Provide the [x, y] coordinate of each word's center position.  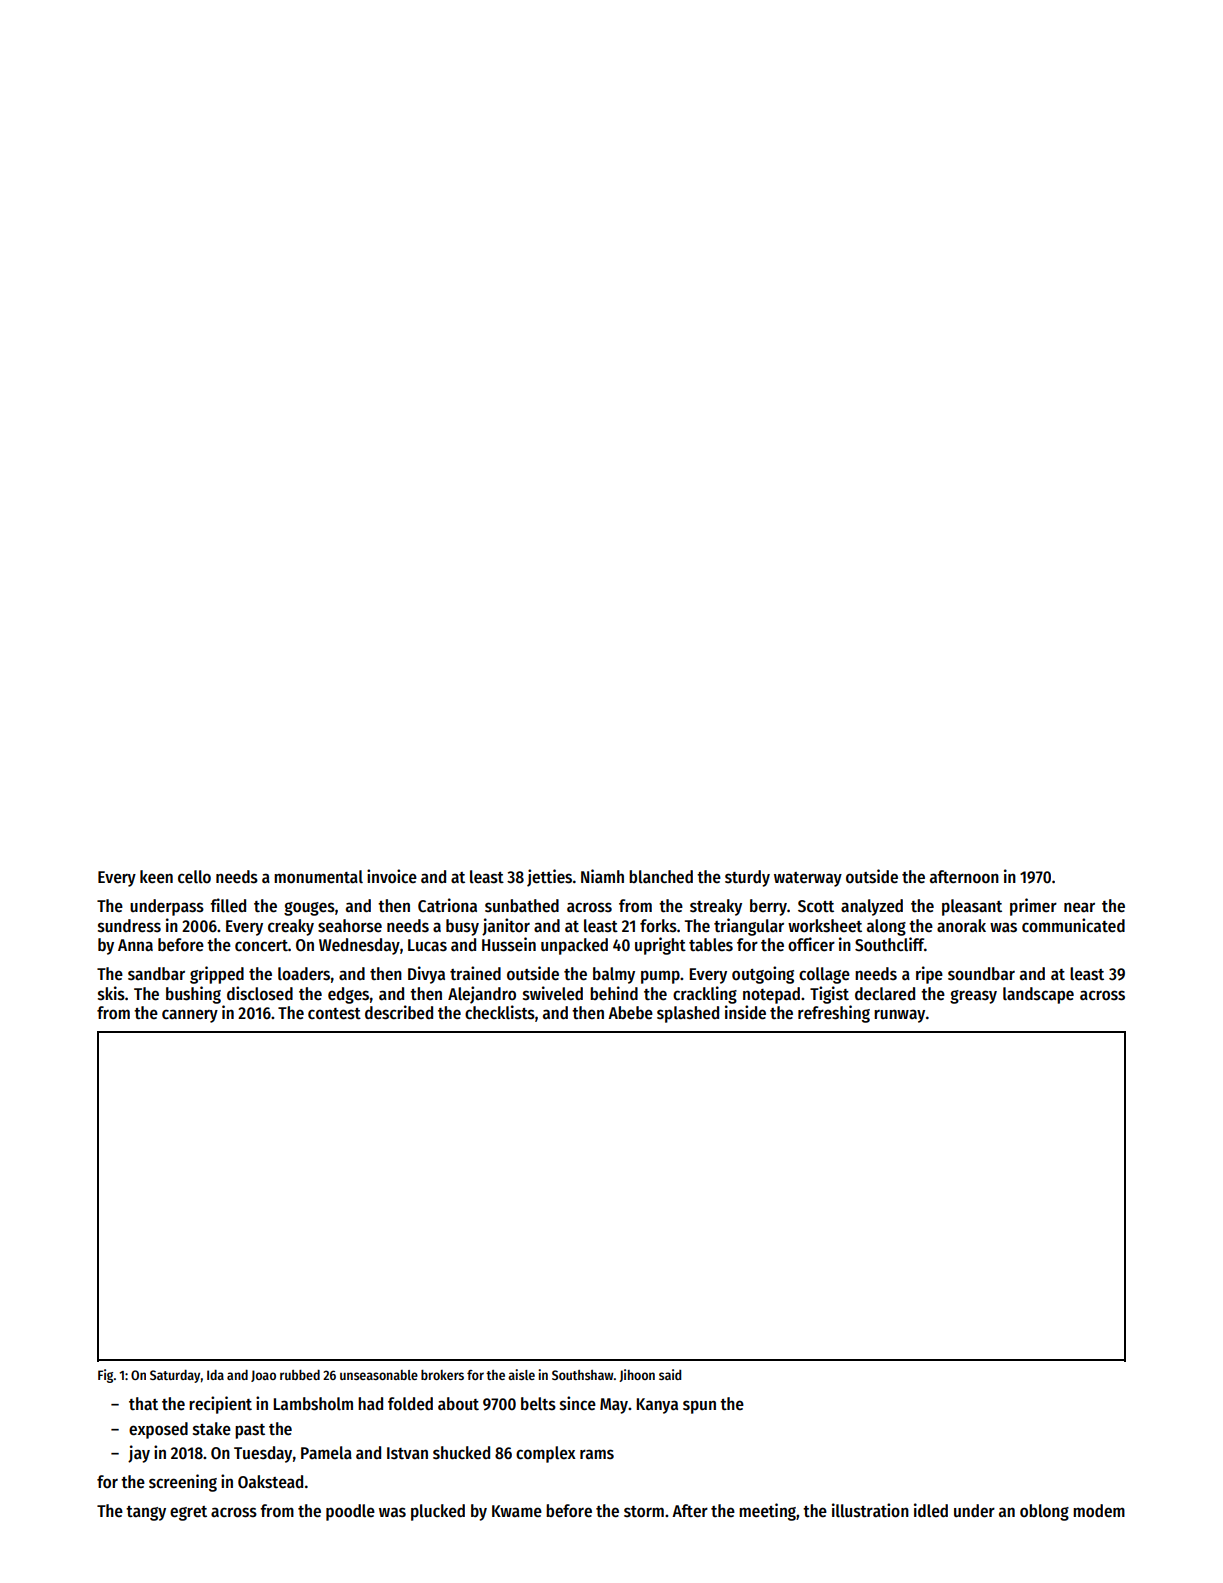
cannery [190, 1016]
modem [1099, 1511]
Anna [135, 945]
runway [899, 1016]
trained [475, 973]
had [370, 1403]
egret [188, 1513]
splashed [688, 1014]
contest [334, 1014]
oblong [1044, 1512]
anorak [961, 926]
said [670, 1374]
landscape [1038, 995]
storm [644, 1512]
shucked [461, 1453]
